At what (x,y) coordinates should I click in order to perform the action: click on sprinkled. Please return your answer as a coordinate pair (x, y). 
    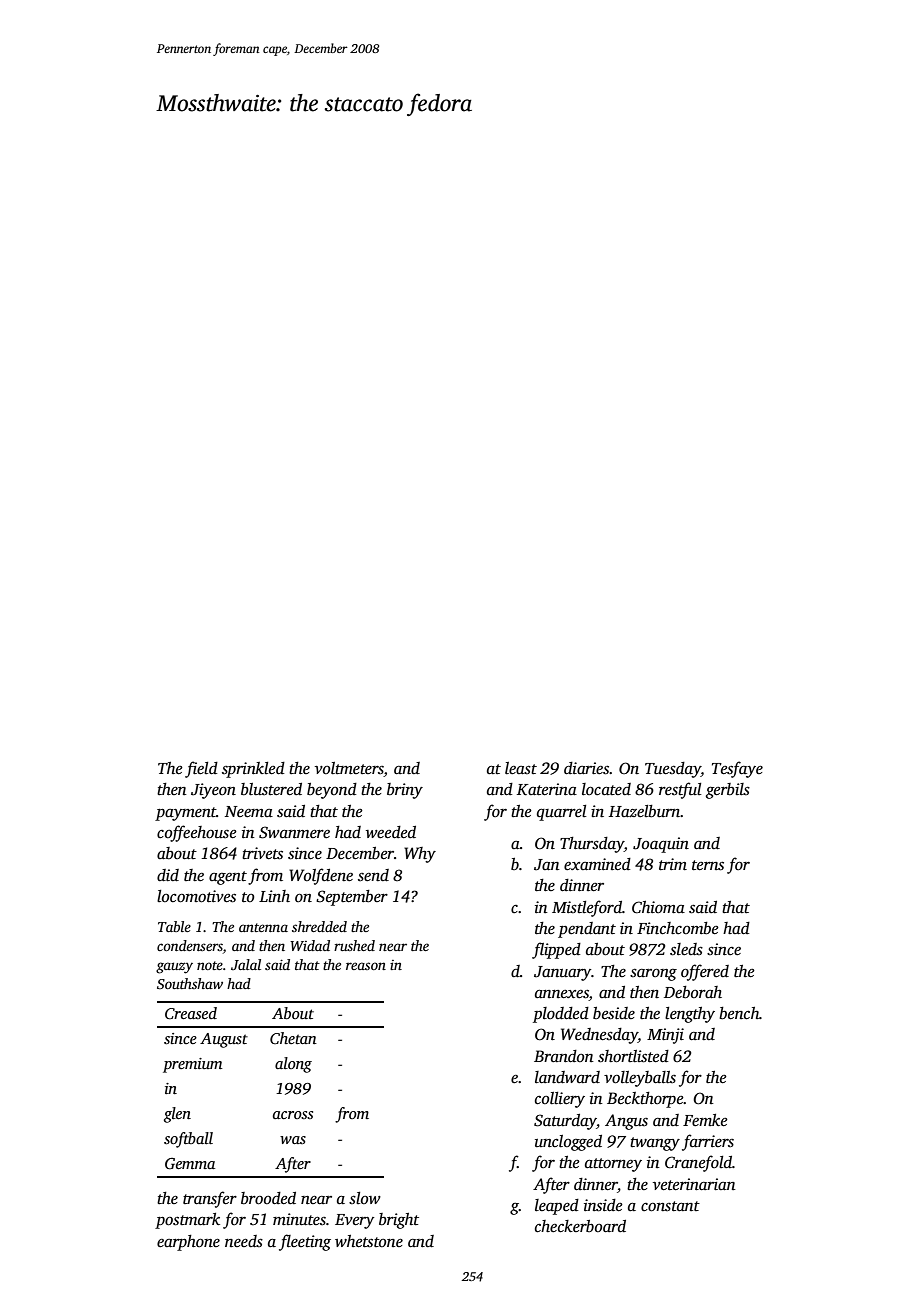
    Looking at the image, I should click on (253, 770).
